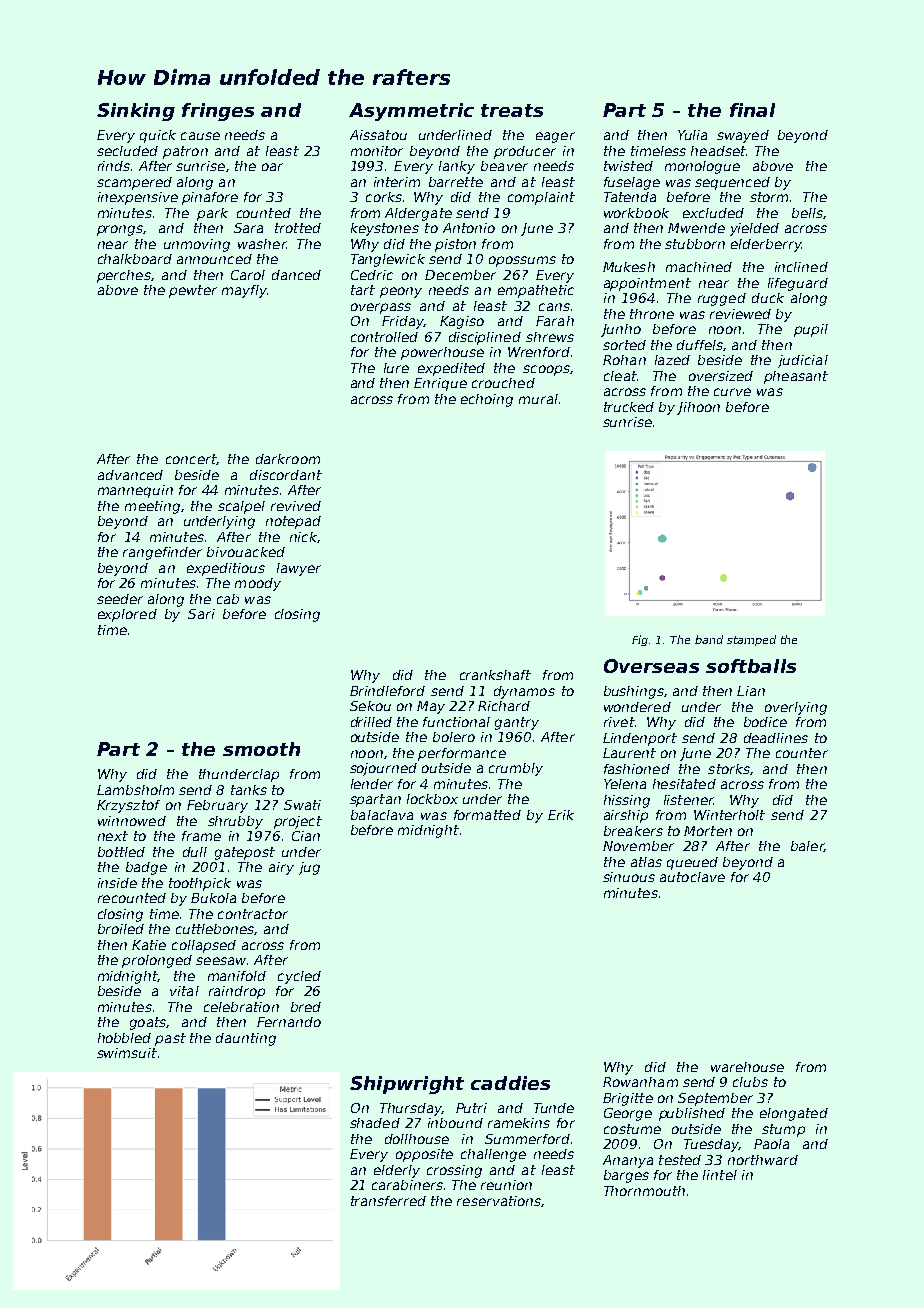  I want to click on Sinking, so click(136, 112).
